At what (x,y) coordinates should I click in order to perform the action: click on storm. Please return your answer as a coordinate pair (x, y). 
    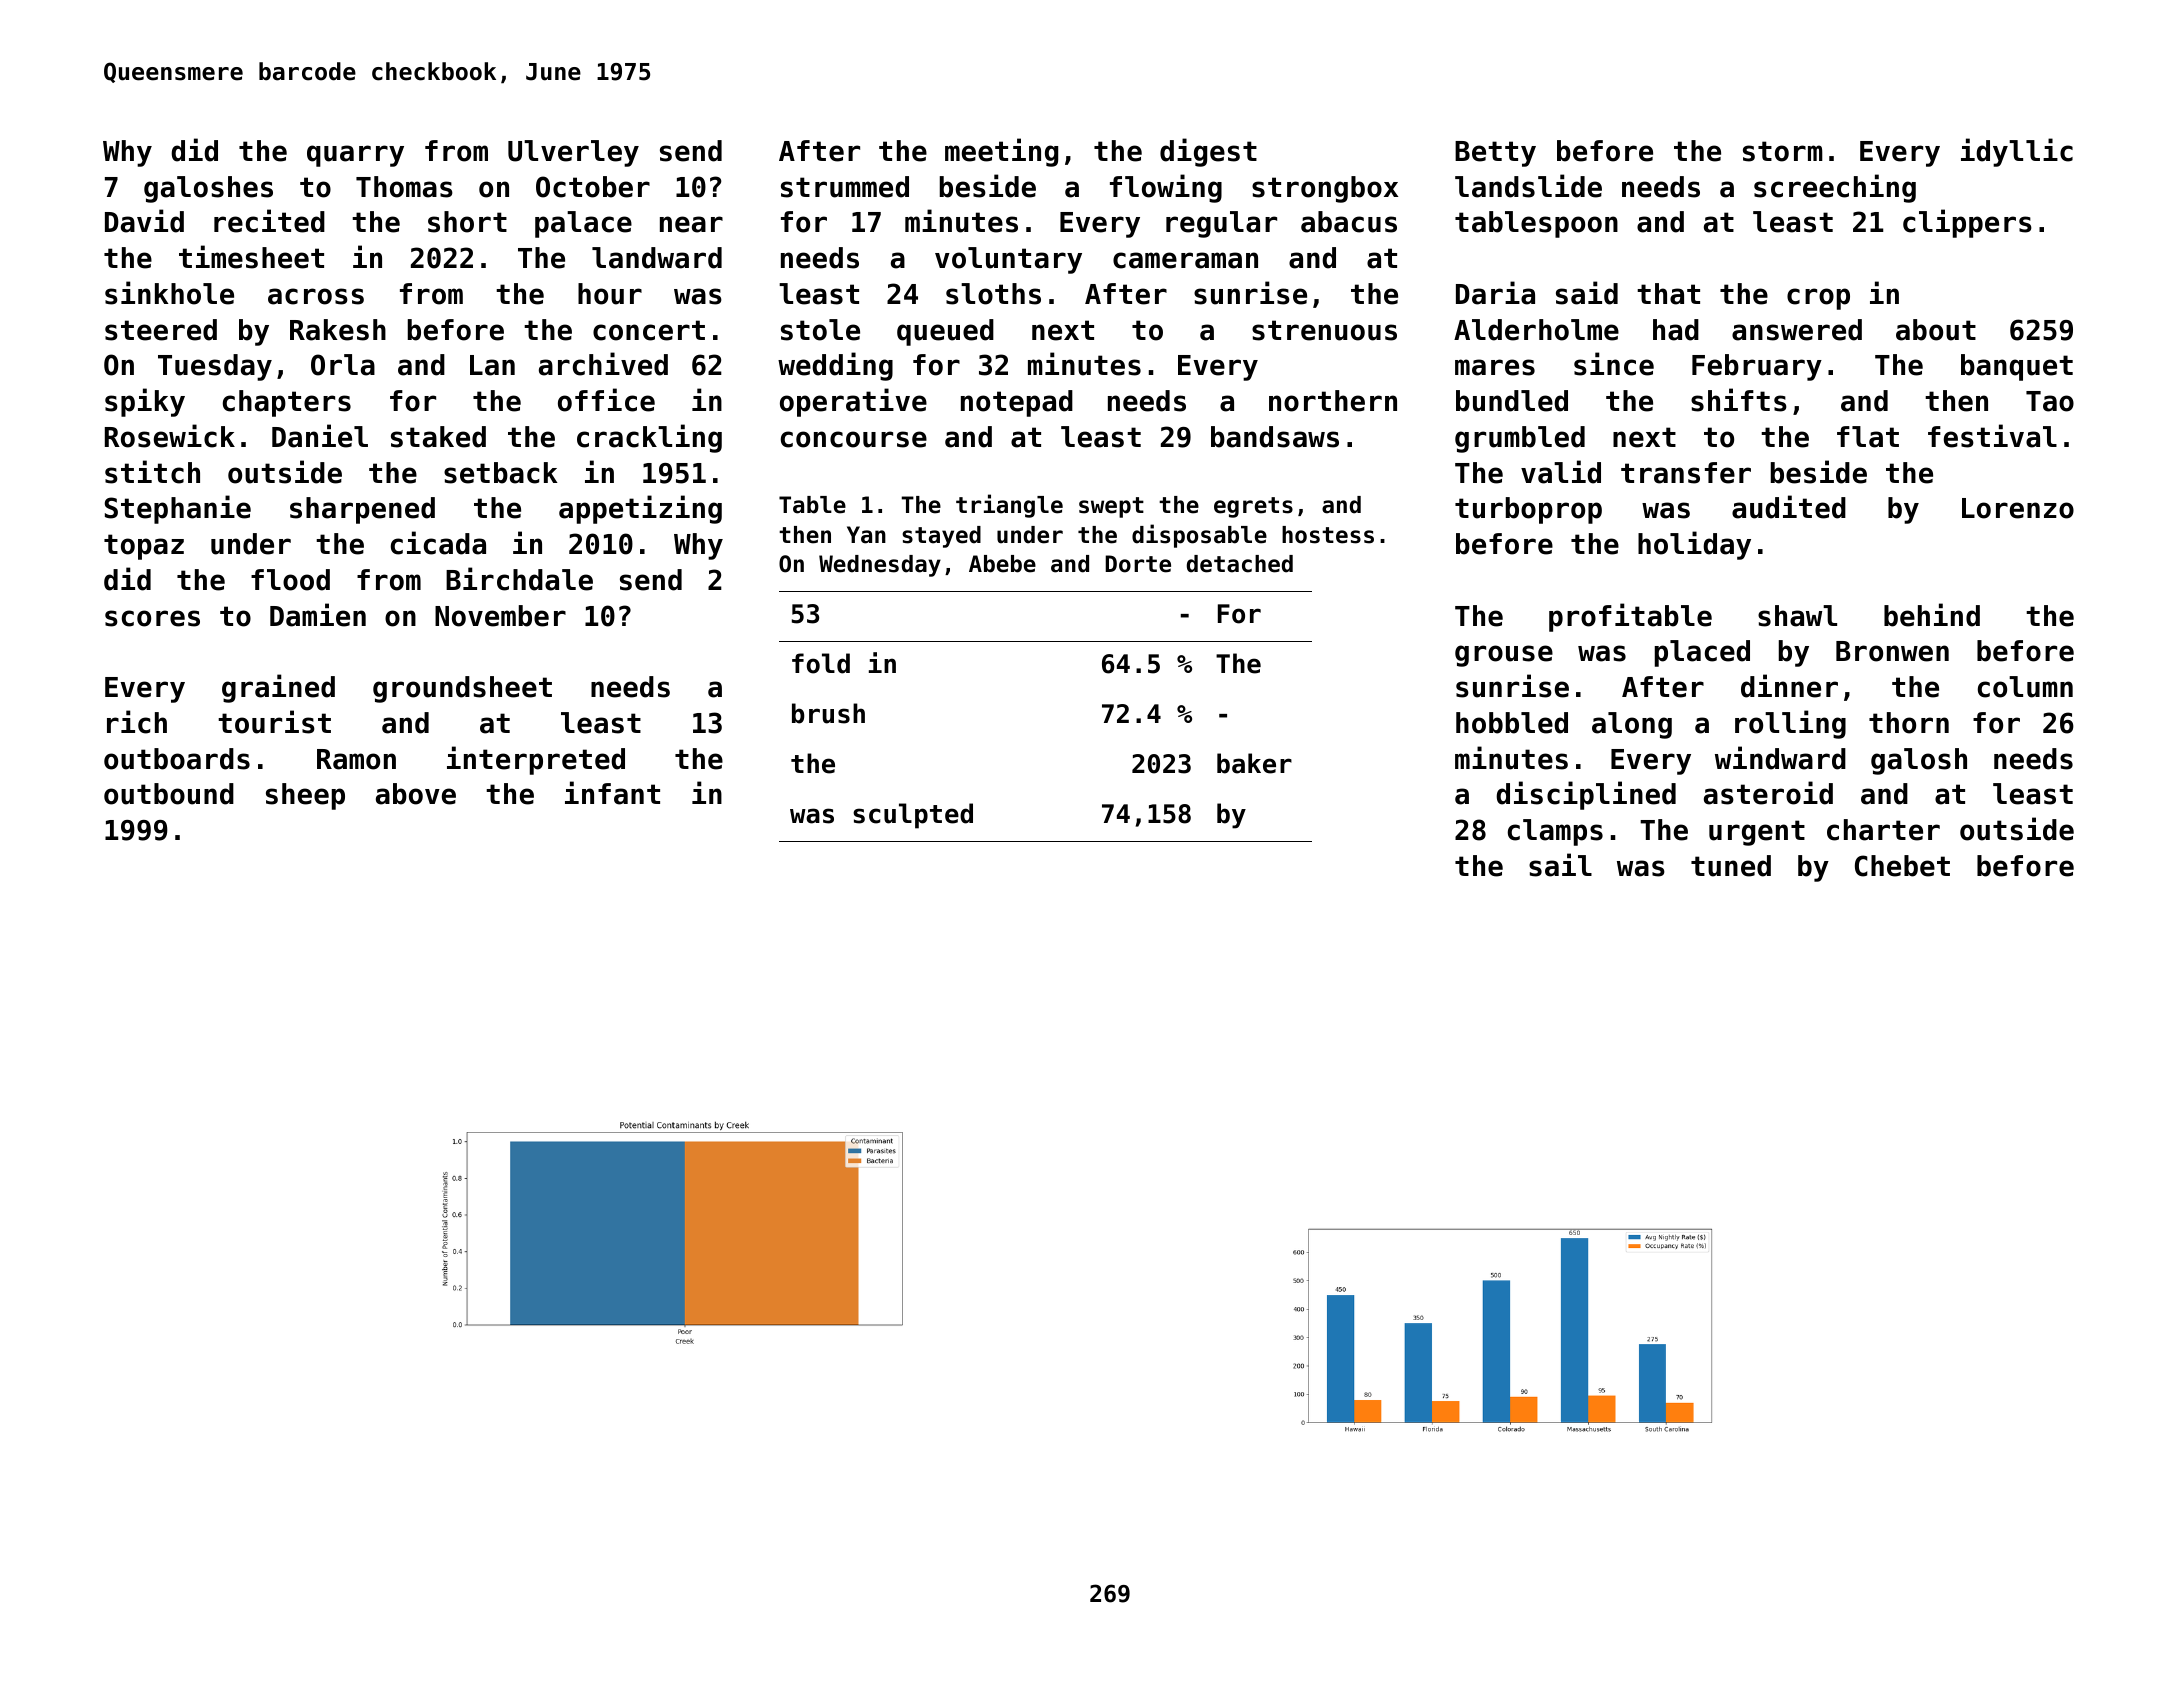
    Looking at the image, I should click on (1783, 151).
